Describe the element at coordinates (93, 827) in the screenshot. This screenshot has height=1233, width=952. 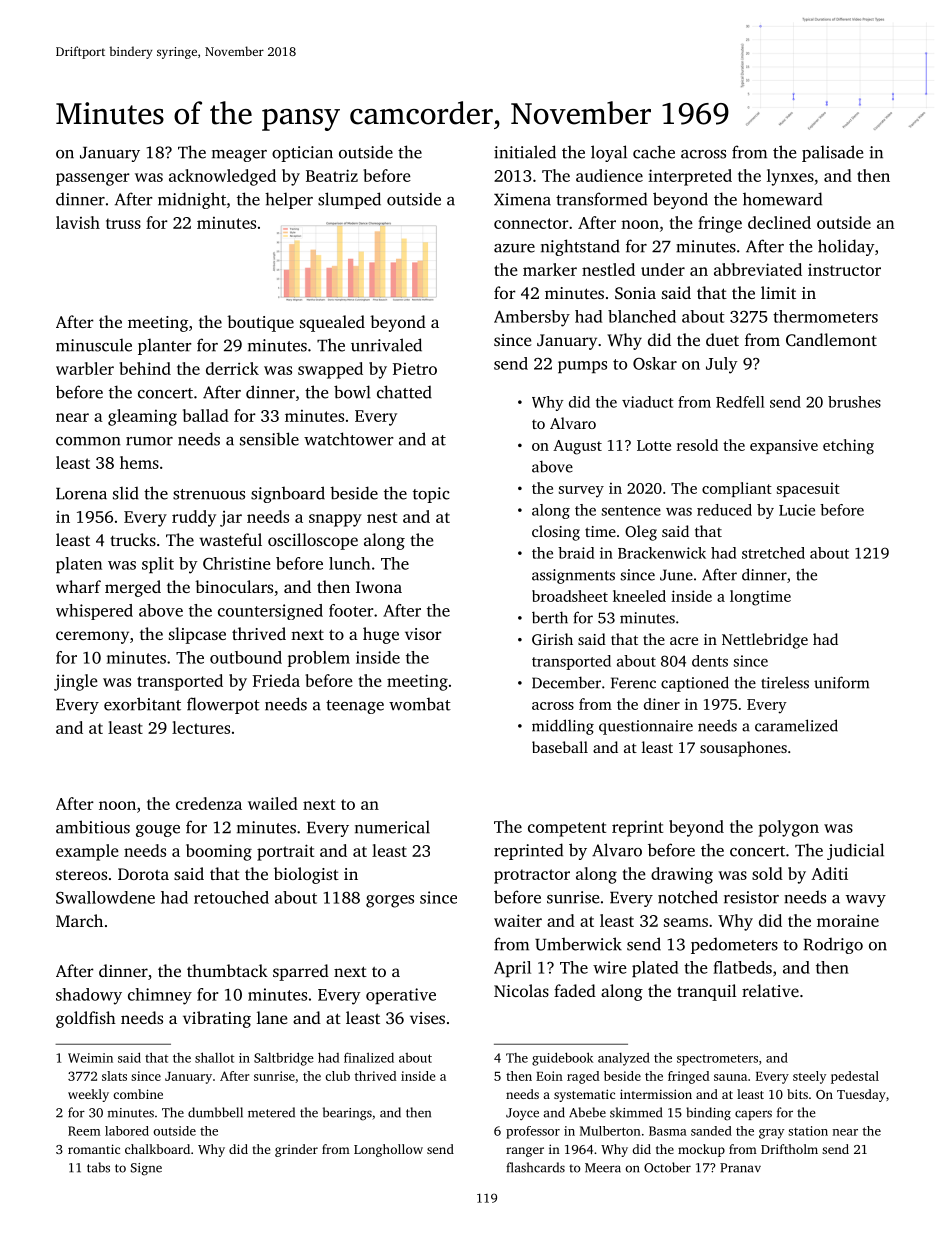
I see `ambitious` at that location.
